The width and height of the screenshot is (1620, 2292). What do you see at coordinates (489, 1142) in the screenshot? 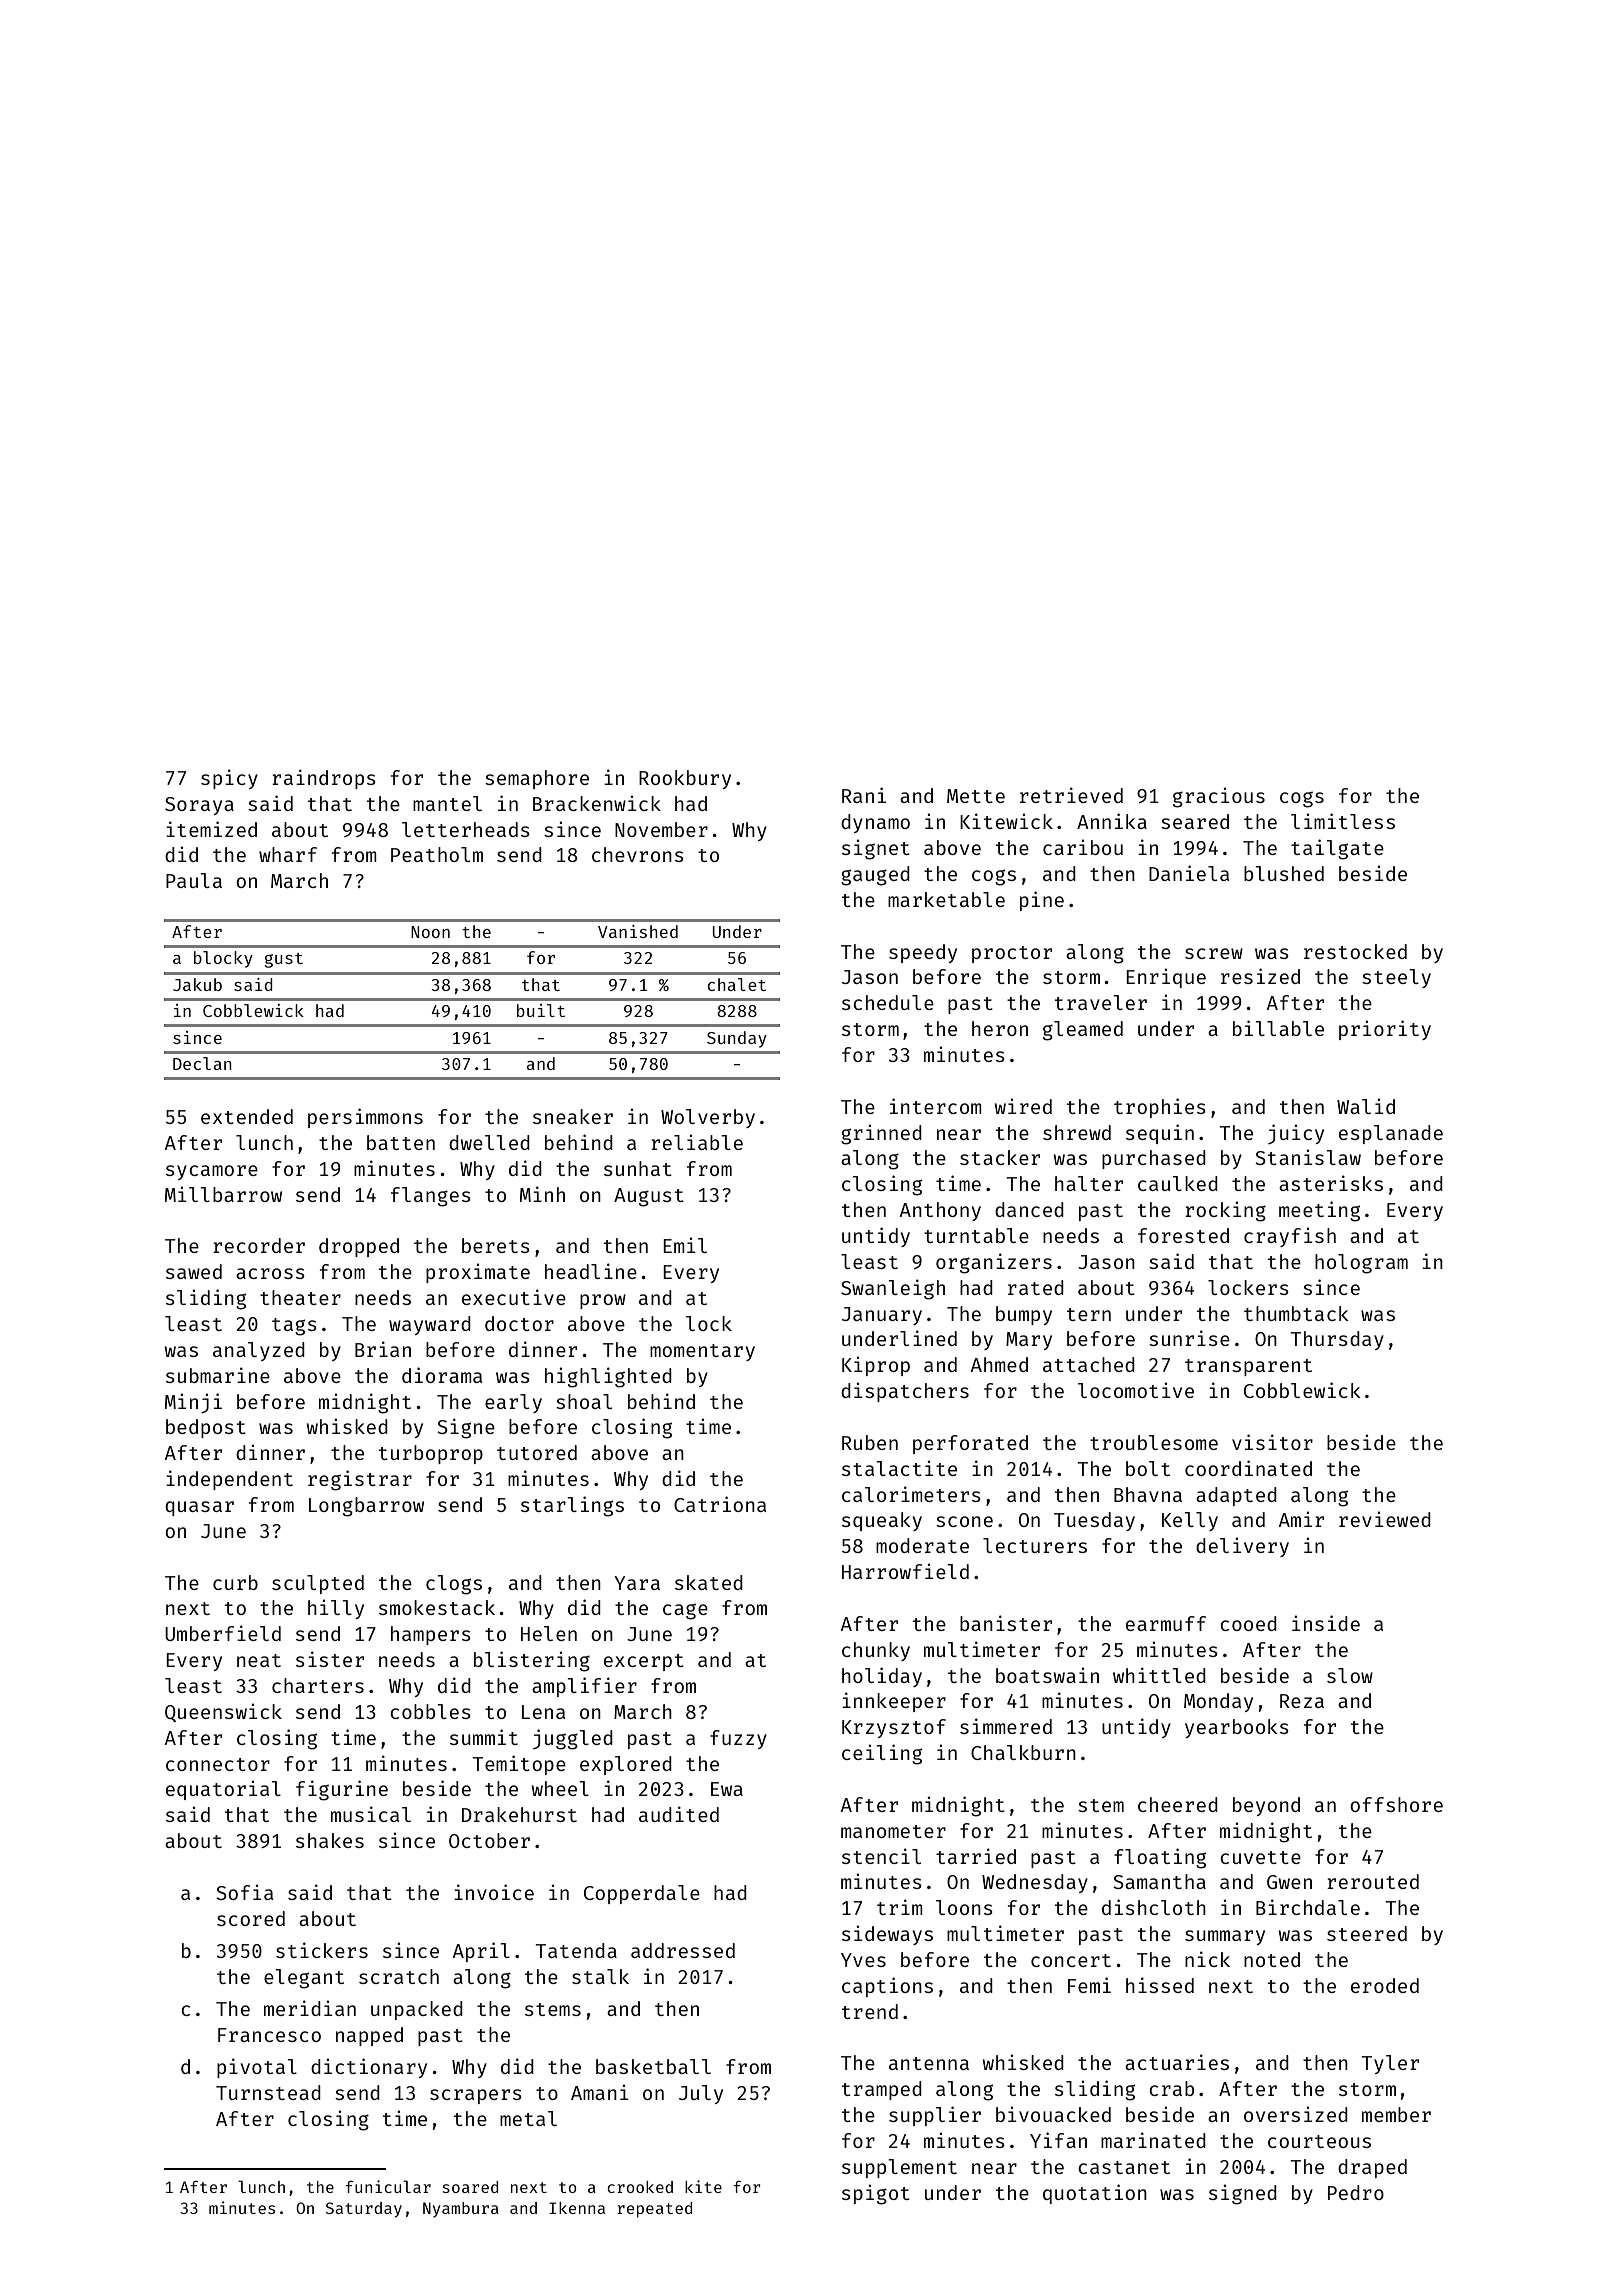
I see `dwelled` at bounding box center [489, 1142].
